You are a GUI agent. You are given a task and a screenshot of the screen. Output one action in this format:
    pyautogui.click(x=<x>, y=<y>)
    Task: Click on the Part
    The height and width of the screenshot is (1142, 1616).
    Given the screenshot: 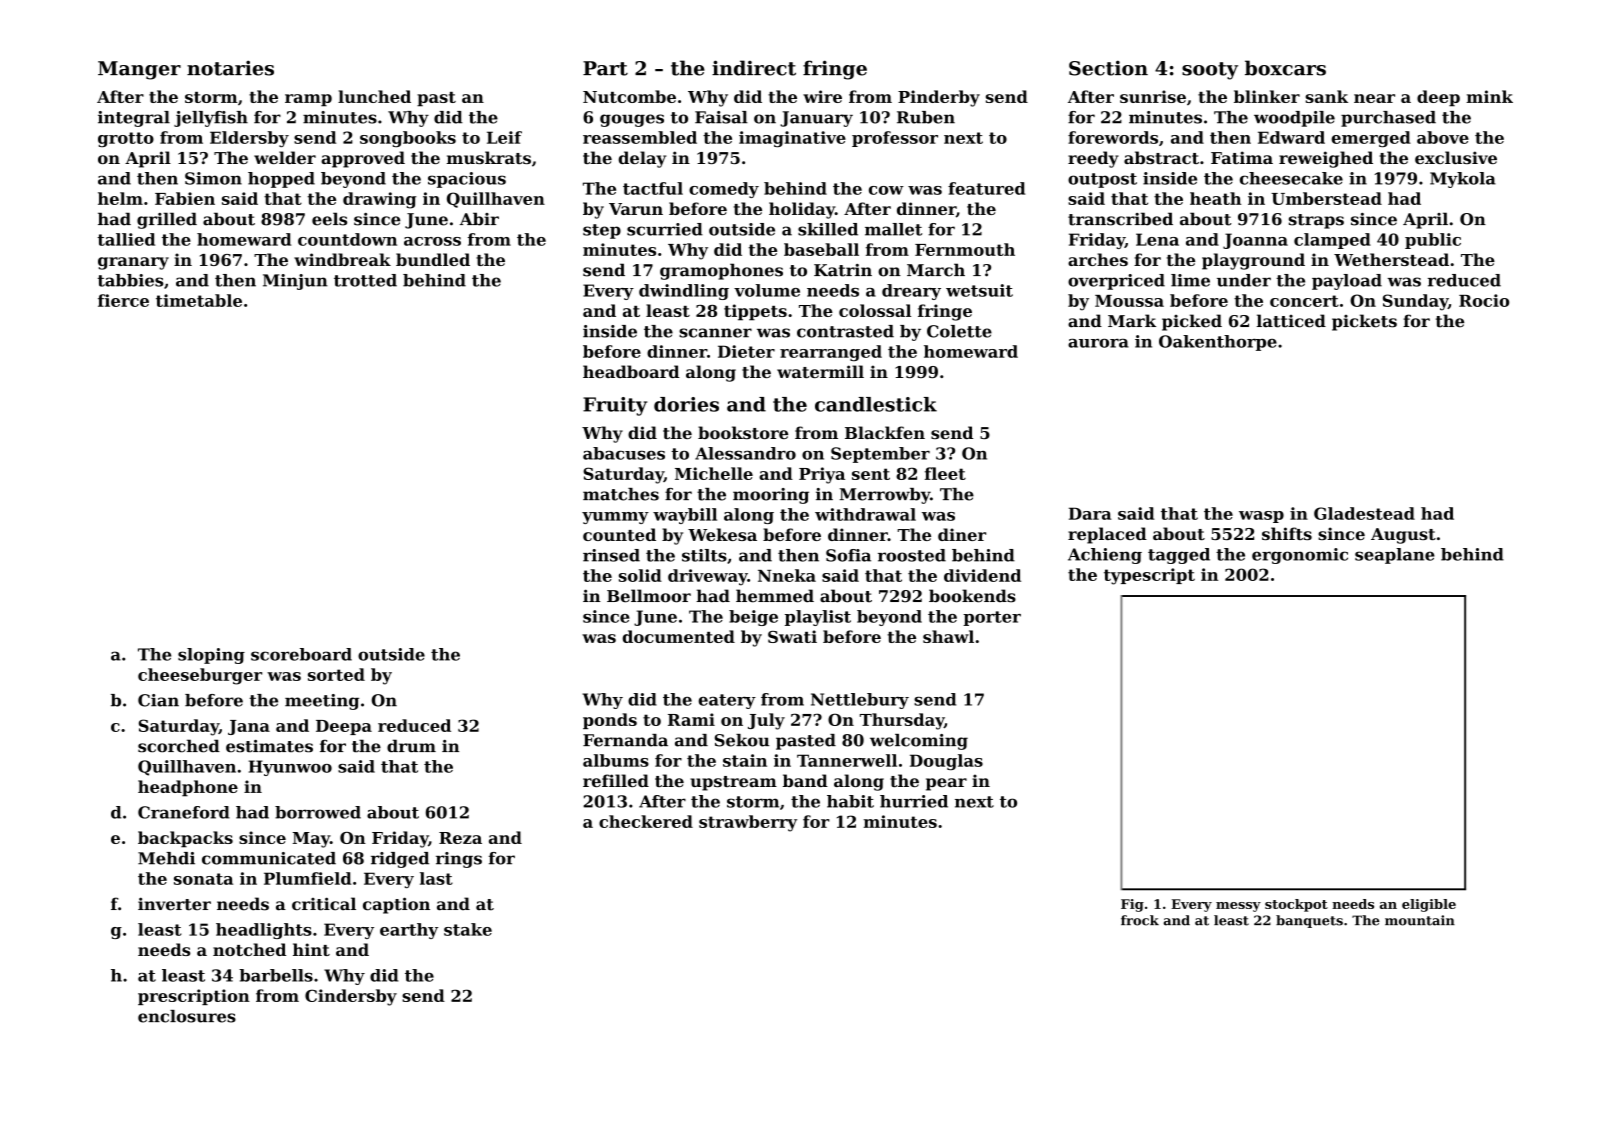 What is the action you would take?
    pyautogui.click(x=605, y=68)
